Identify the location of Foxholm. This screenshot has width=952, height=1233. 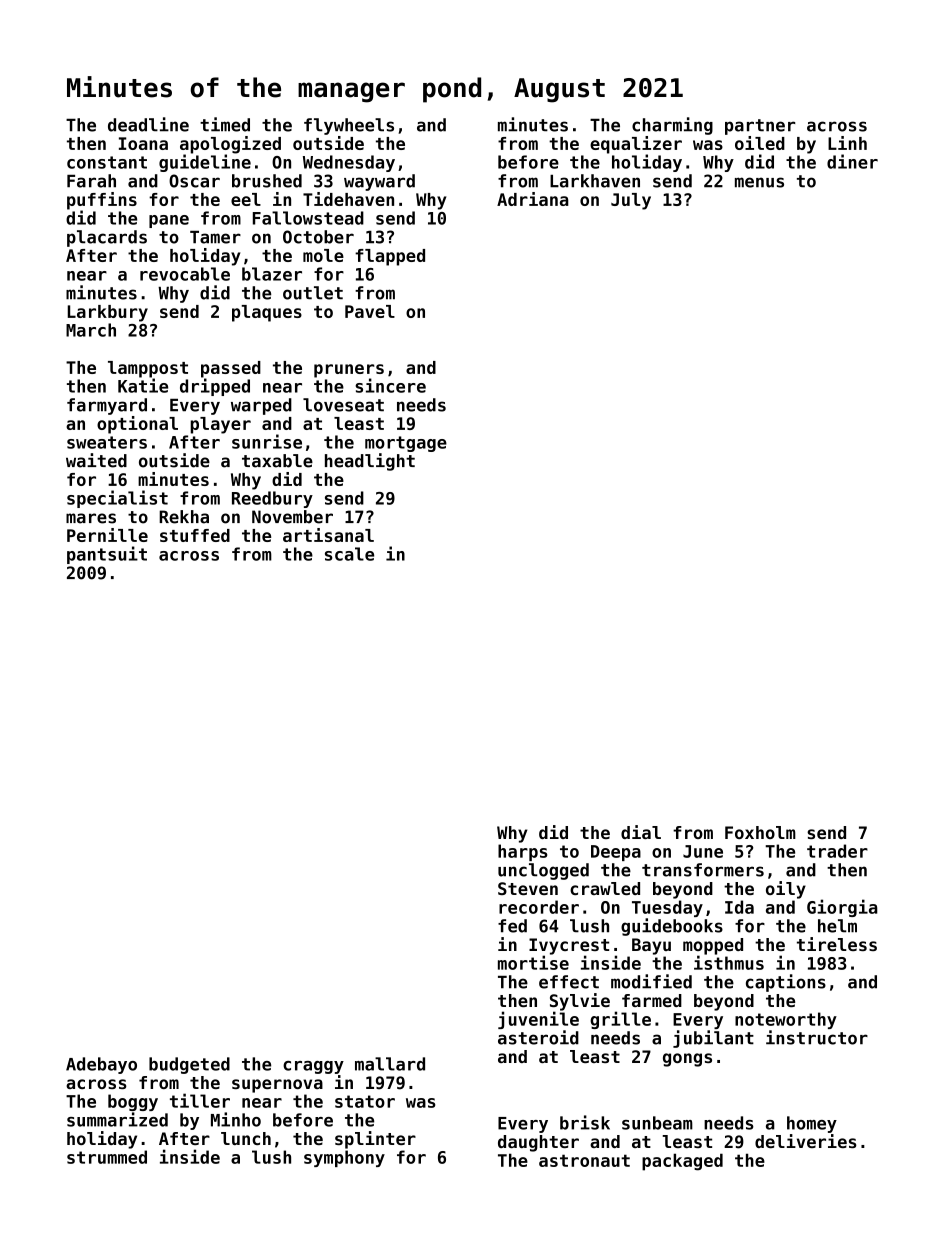
(760, 832).
